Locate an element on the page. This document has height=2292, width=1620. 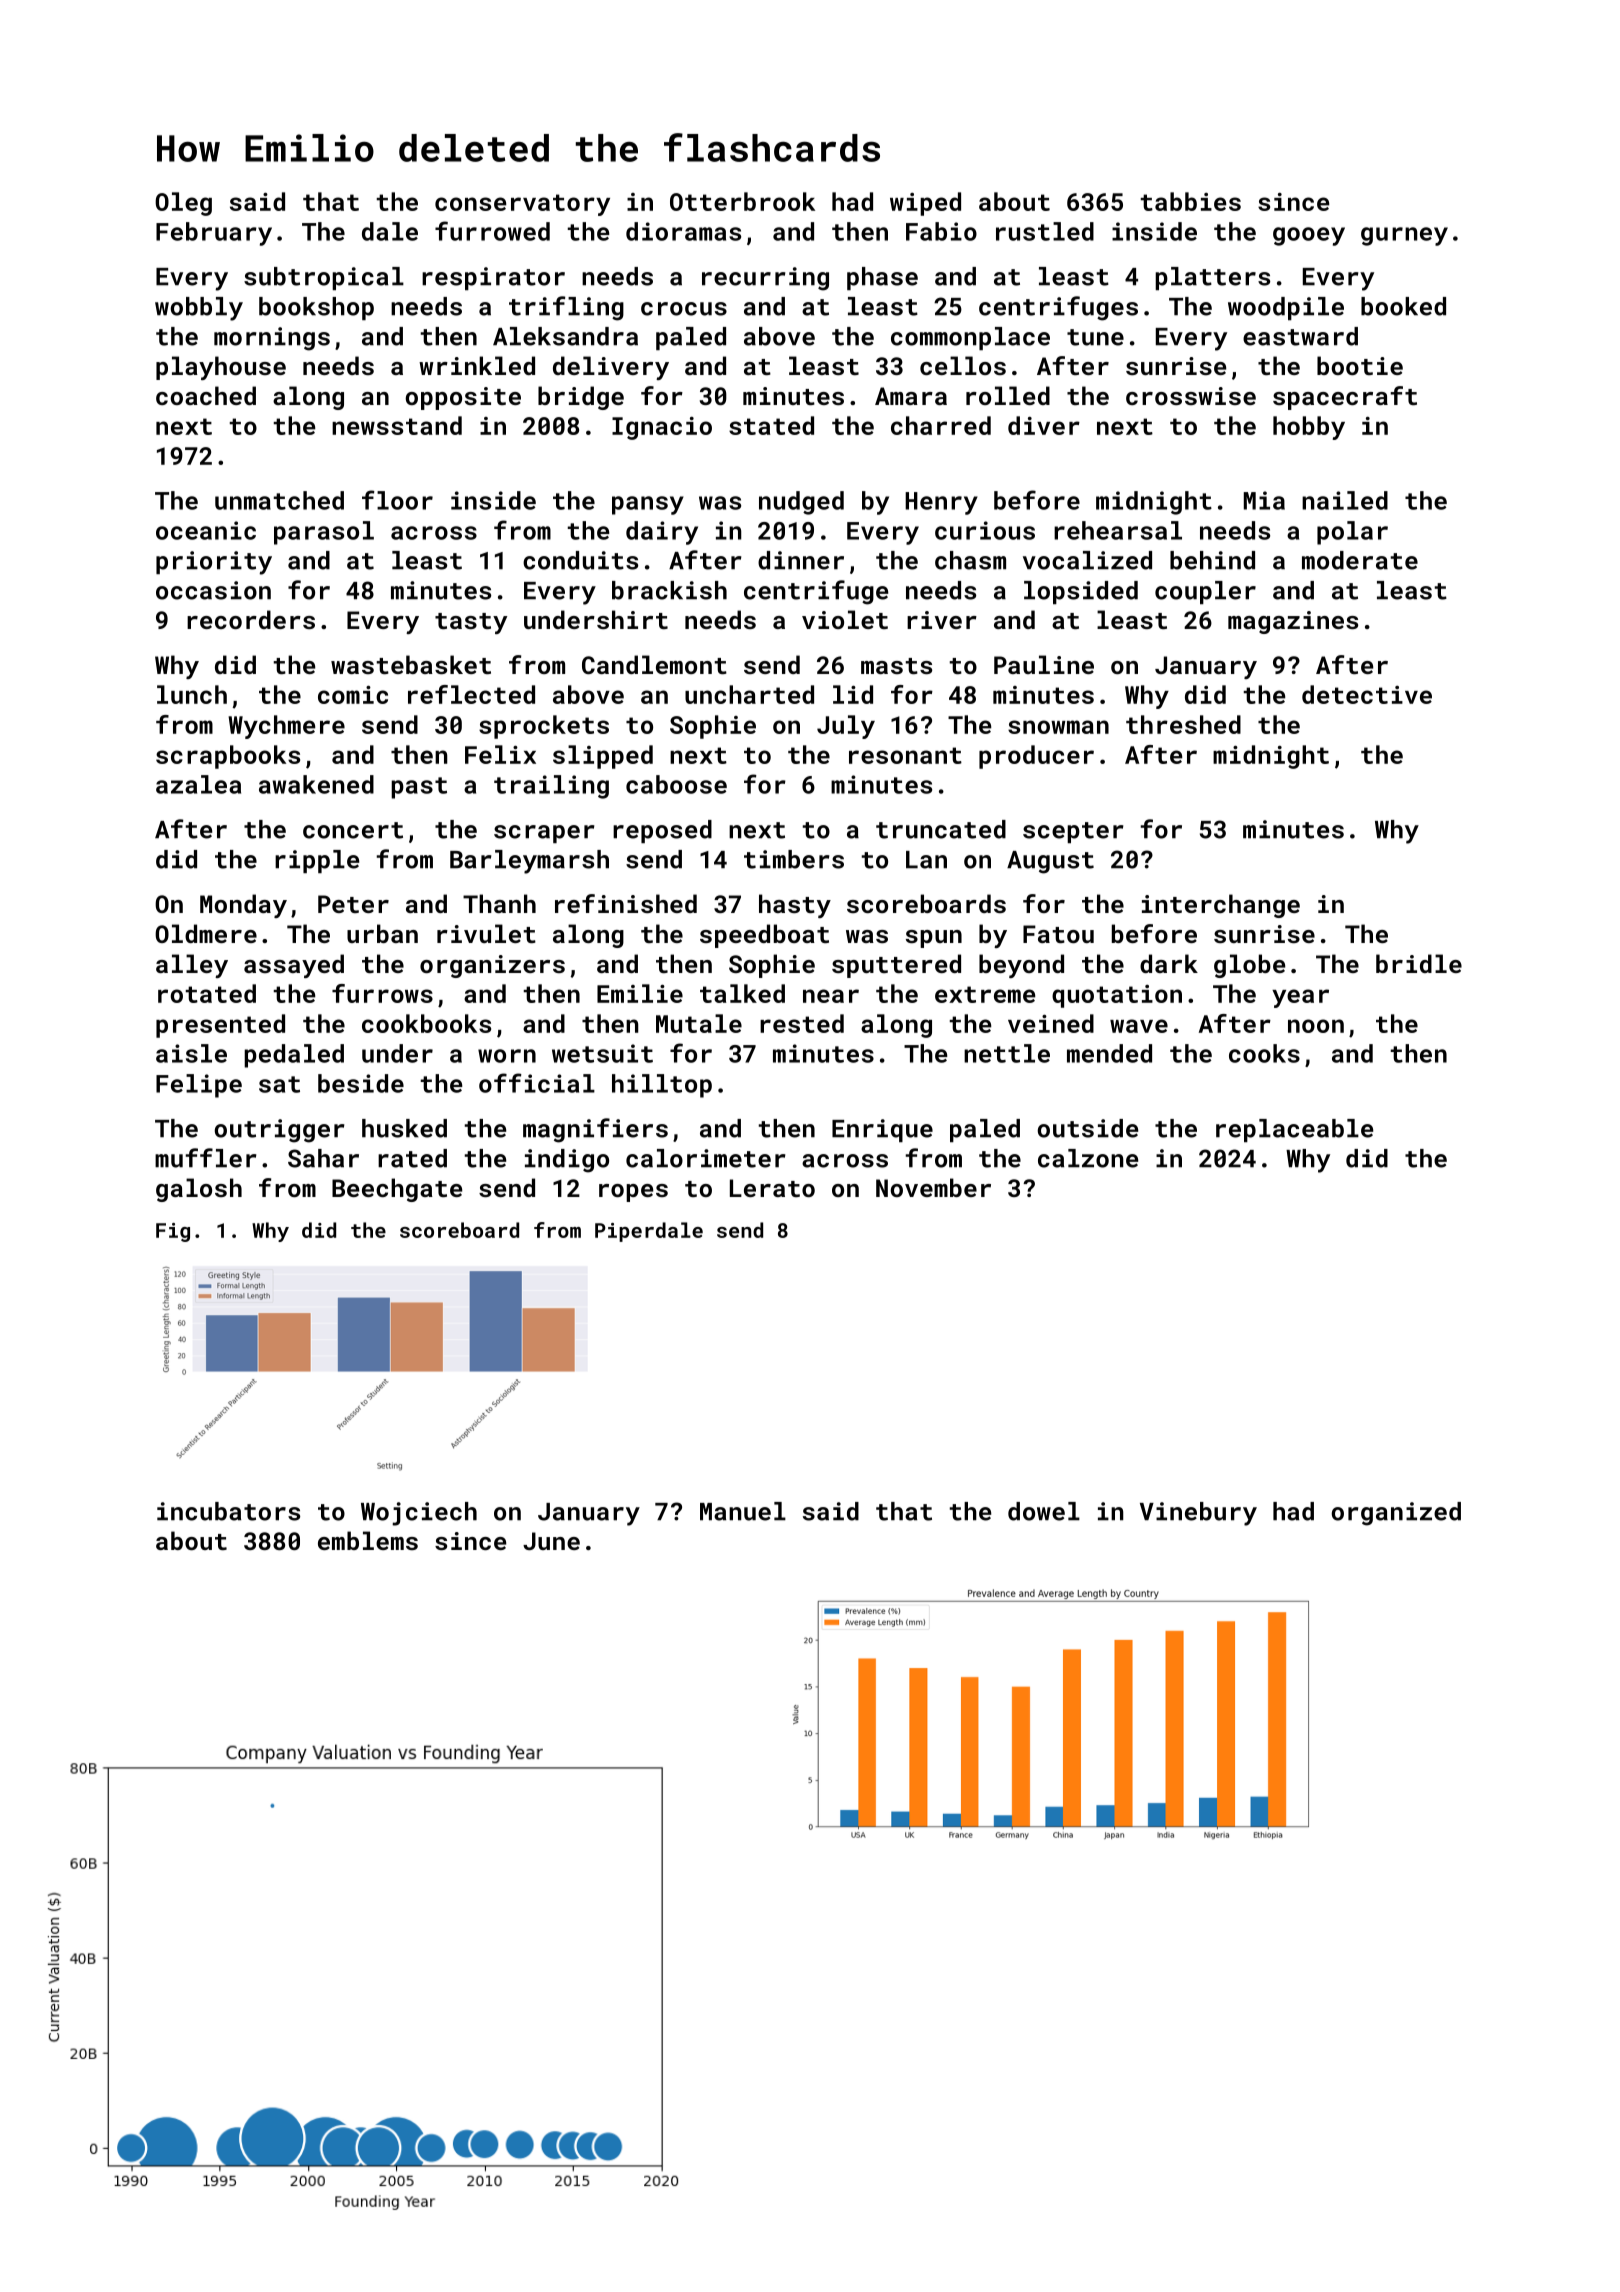
muffler is located at coordinates (205, 1158).
